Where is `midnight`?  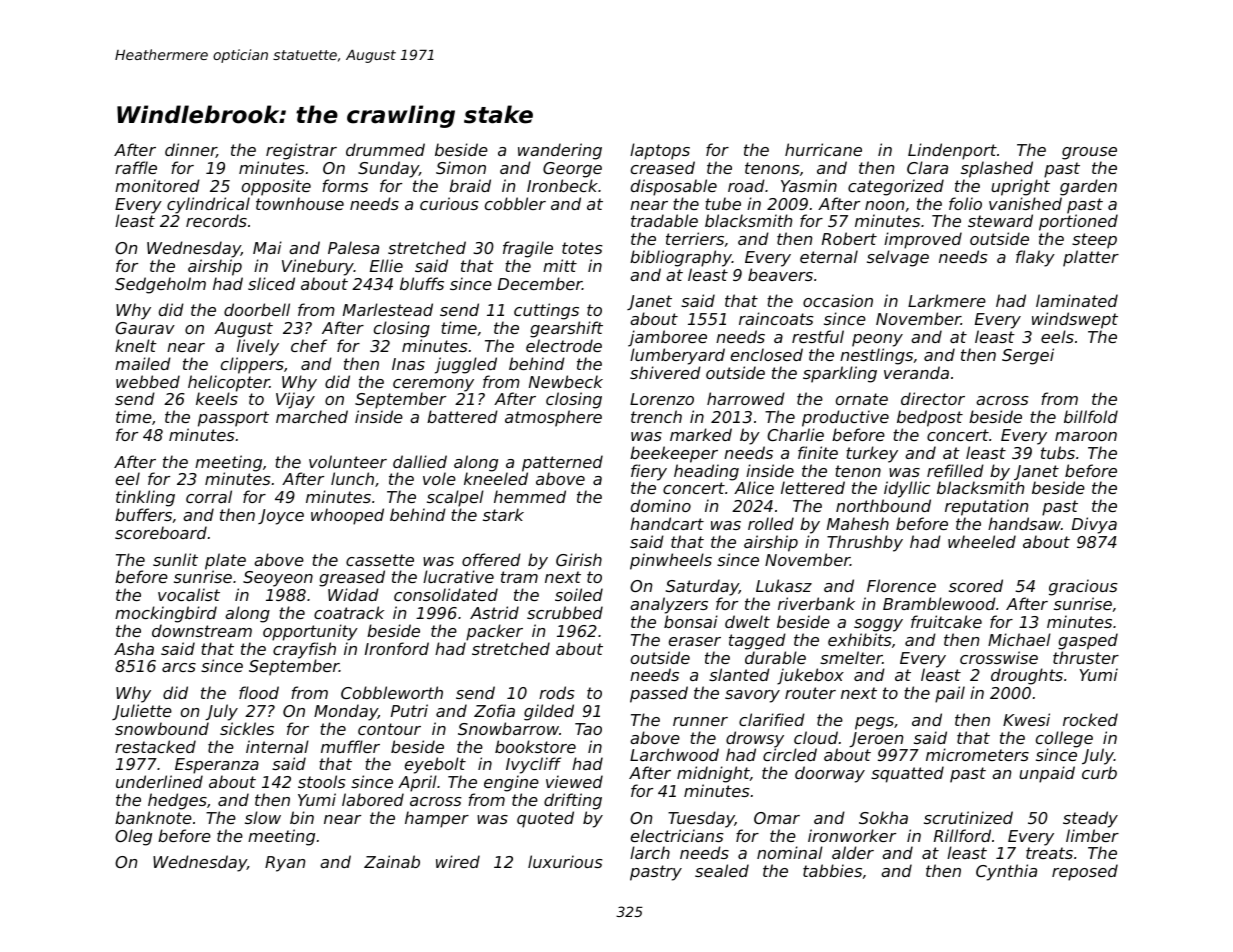 midnight is located at coordinates (713, 774).
